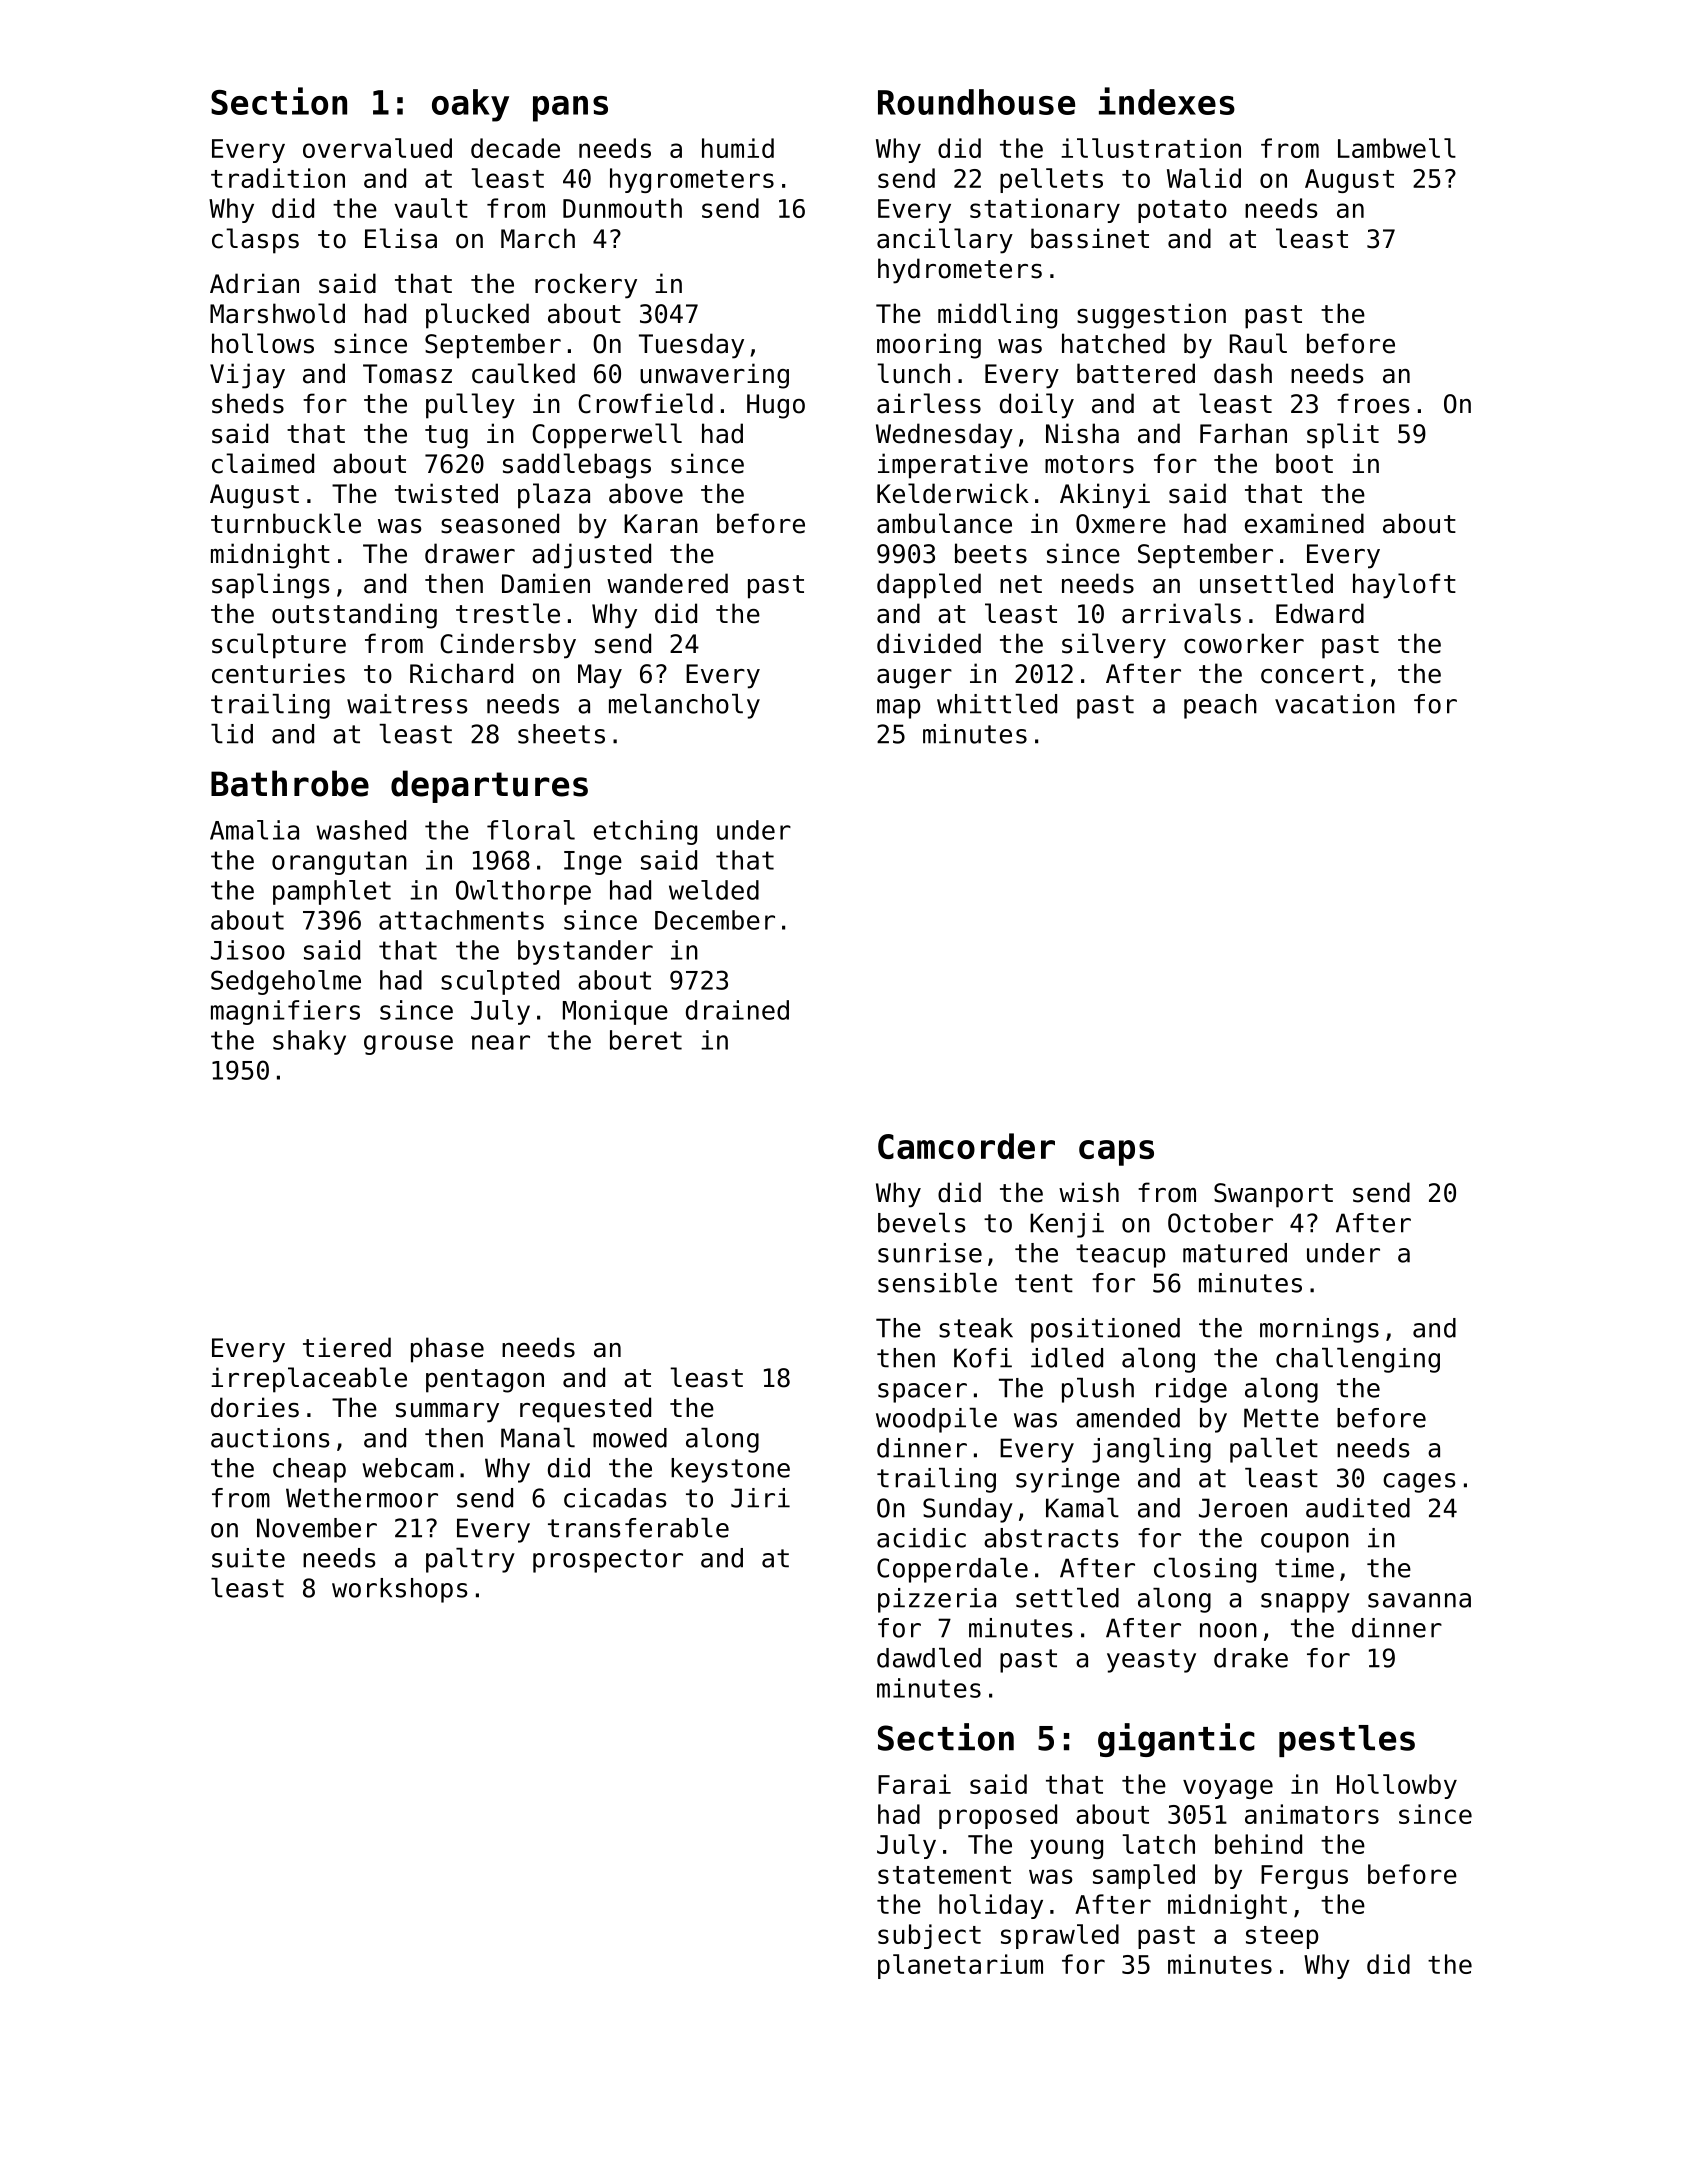 Image resolution: width=1683 pixels, height=2178 pixels. What do you see at coordinates (477, 316) in the image?
I see `plucked` at bounding box center [477, 316].
